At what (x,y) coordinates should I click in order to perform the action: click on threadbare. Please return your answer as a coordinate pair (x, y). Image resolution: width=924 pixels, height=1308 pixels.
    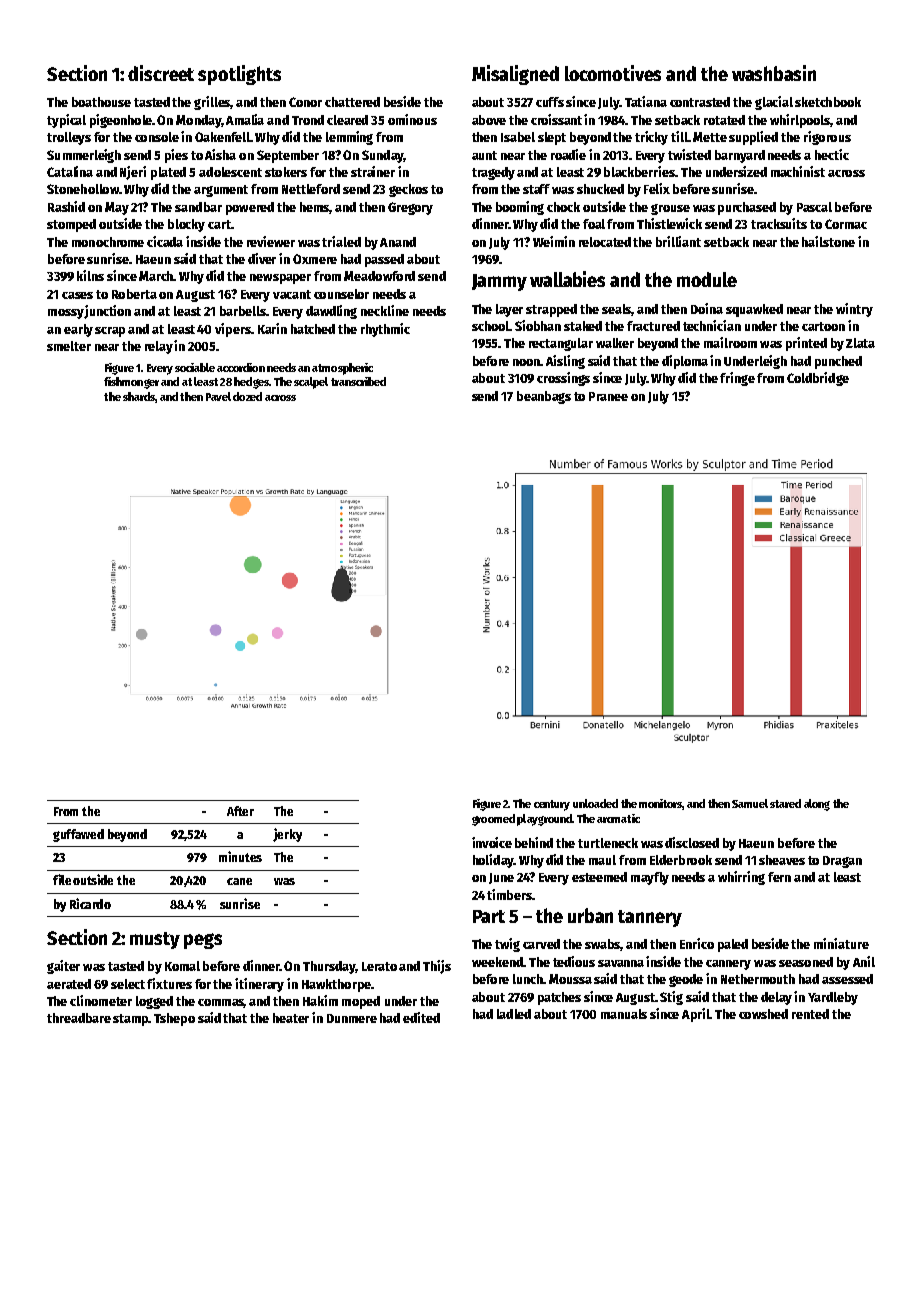
    Looking at the image, I should click on (79, 1018).
